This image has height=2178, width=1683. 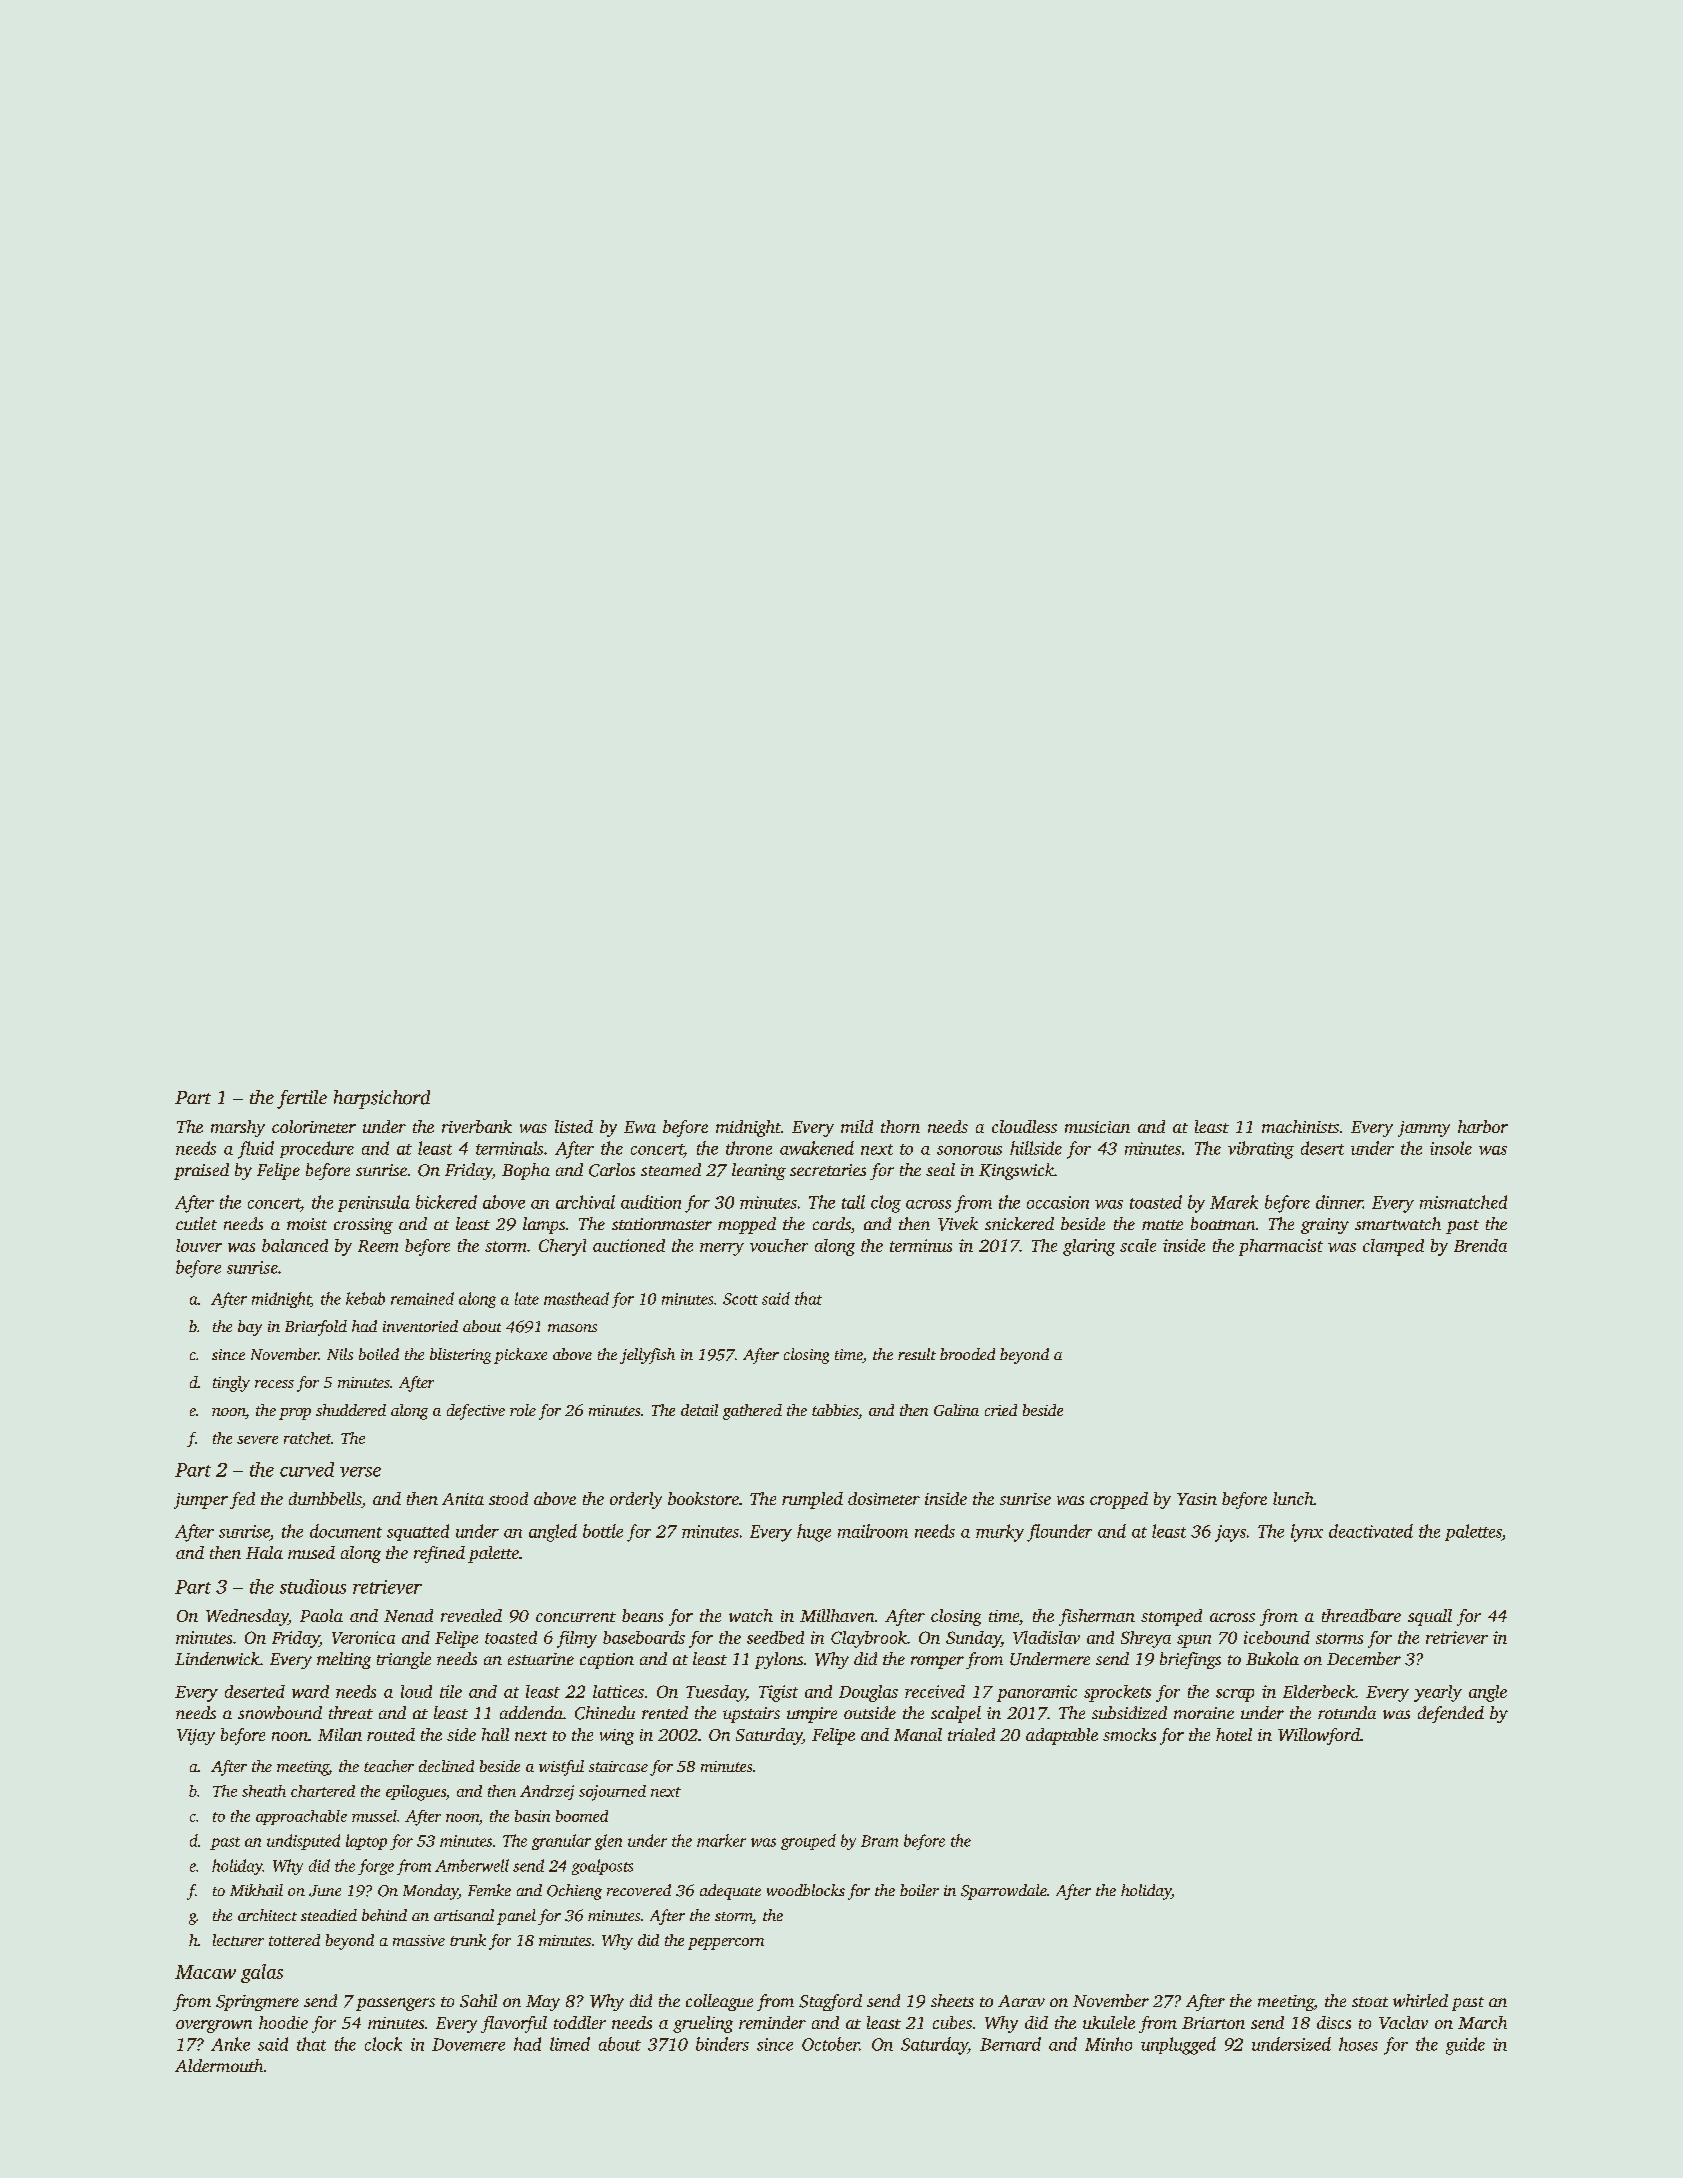 I want to click on refined, so click(x=439, y=1554).
